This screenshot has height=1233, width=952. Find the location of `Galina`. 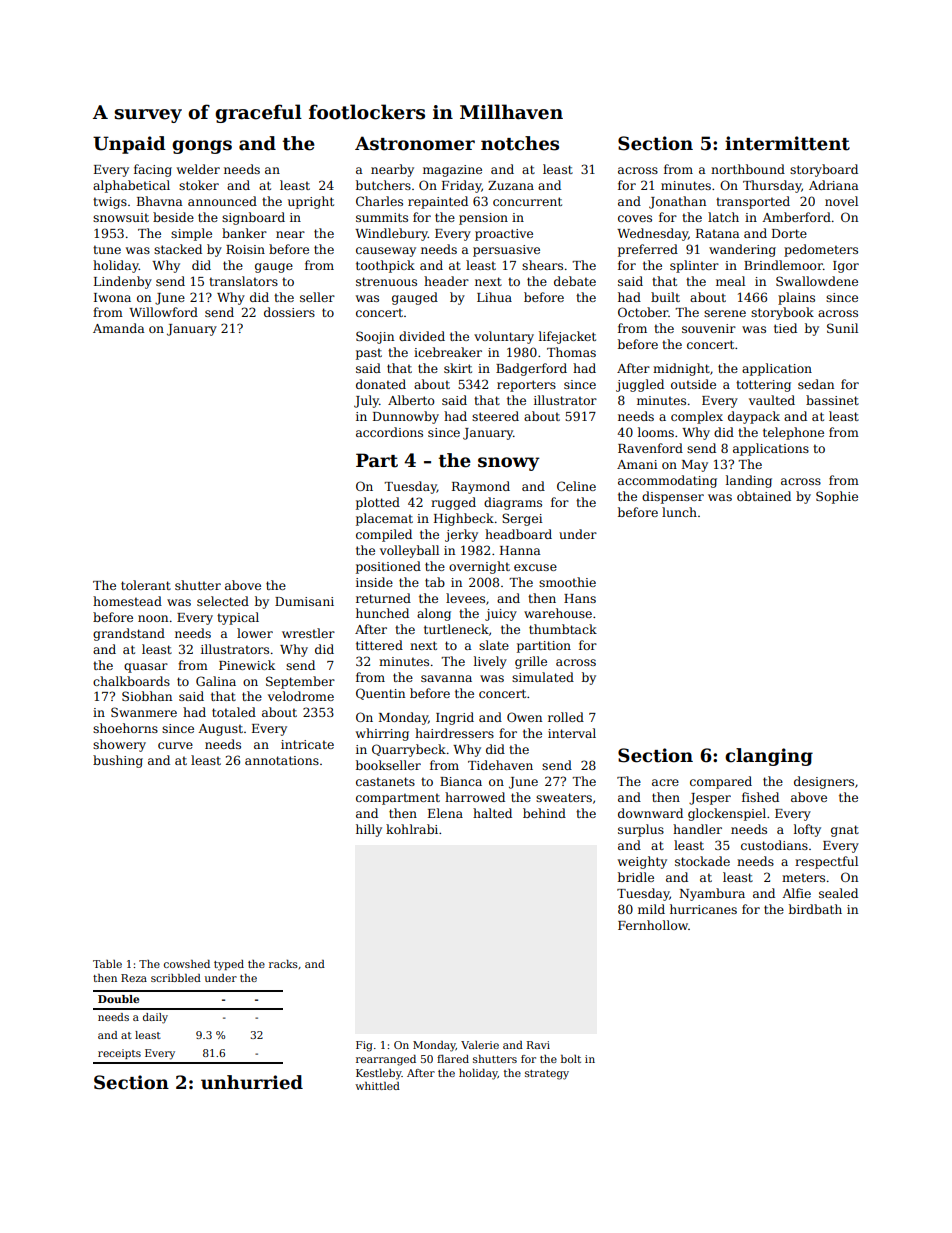

Galina is located at coordinates (216, 681).
